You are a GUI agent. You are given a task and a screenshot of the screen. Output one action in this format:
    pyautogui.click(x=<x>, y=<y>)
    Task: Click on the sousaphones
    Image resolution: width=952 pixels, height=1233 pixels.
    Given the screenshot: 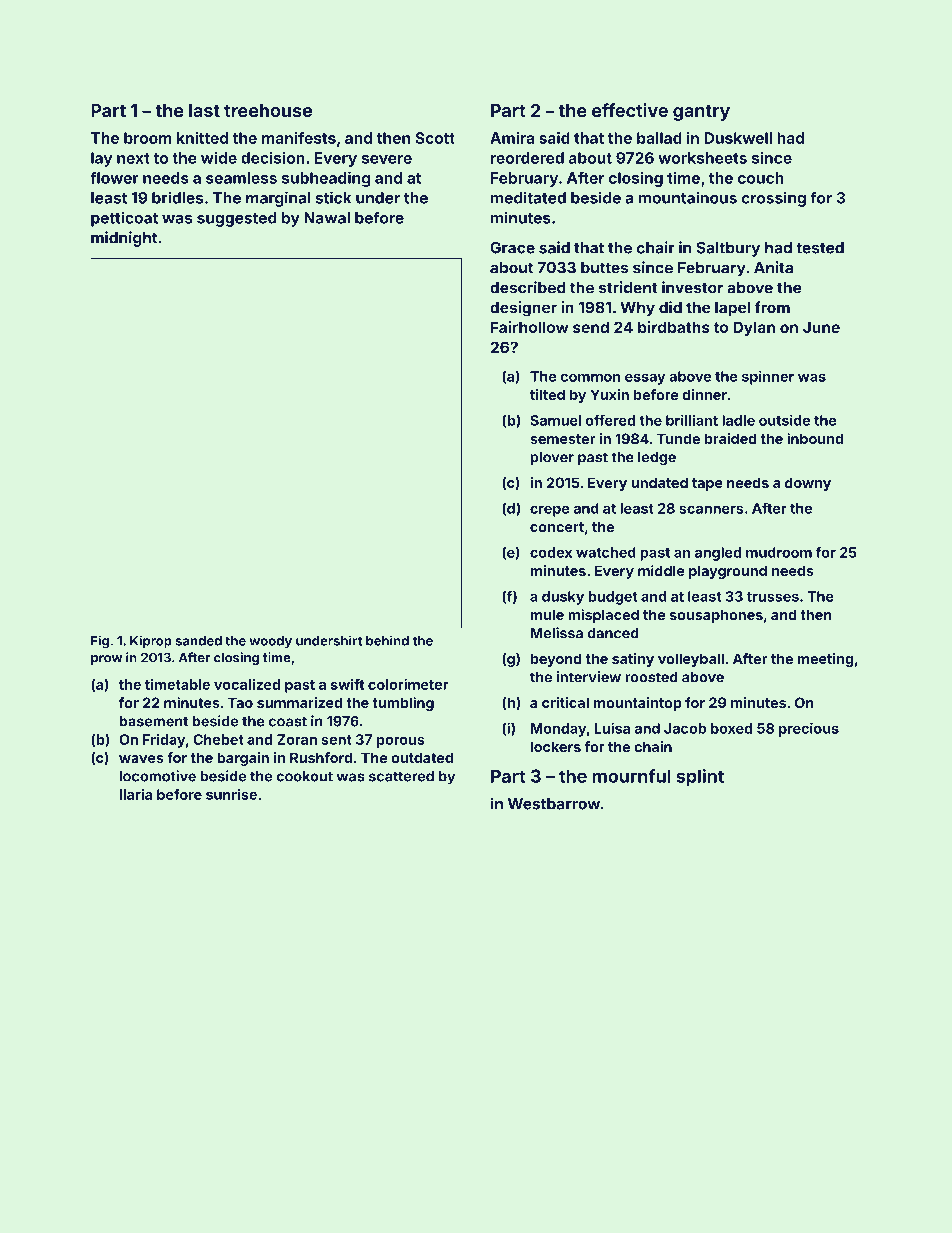 What is the action you would take?
    pyautogui.click(x=716, y=616)
